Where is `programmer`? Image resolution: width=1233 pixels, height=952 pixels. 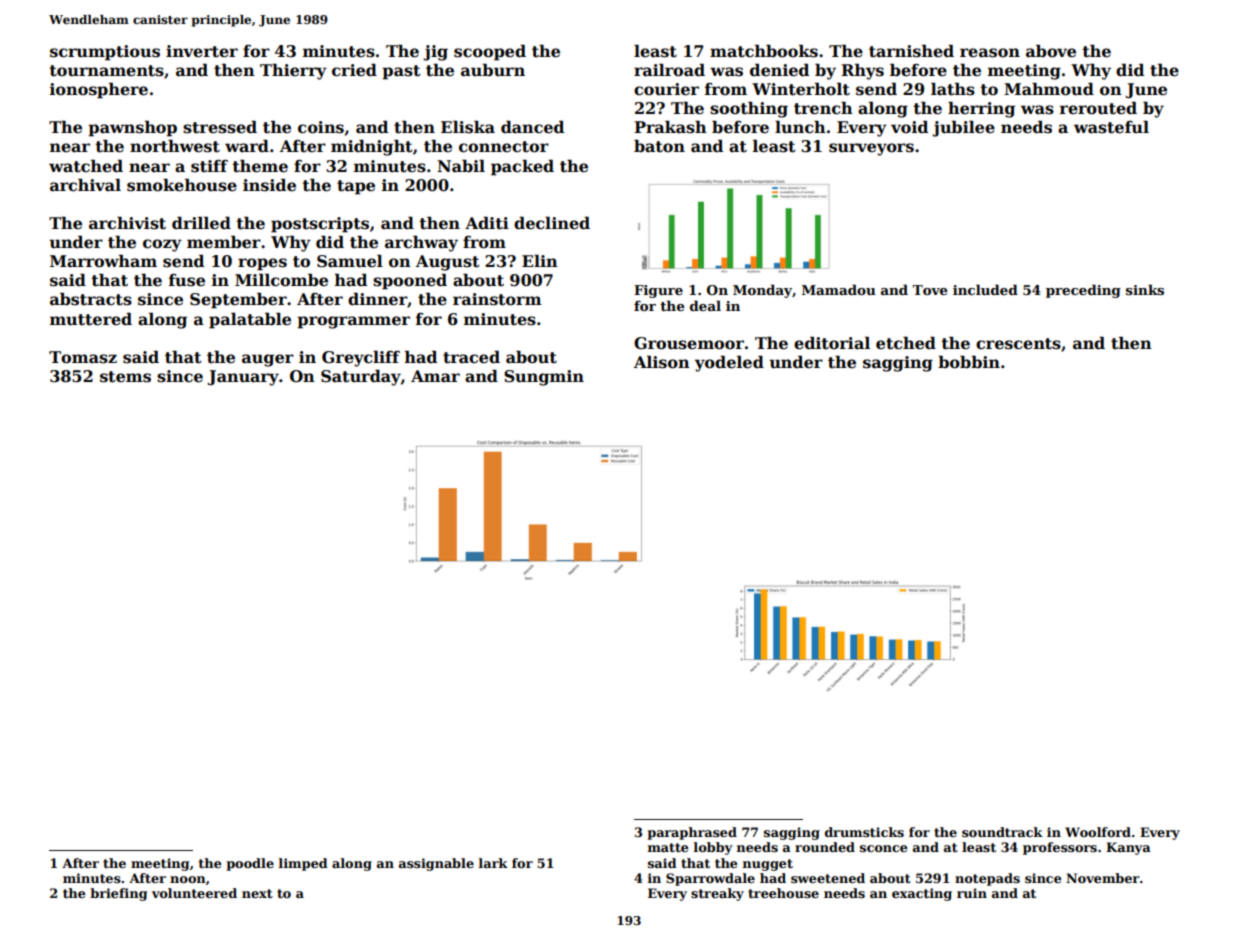 programmer is located at coordinates (353, 322).
